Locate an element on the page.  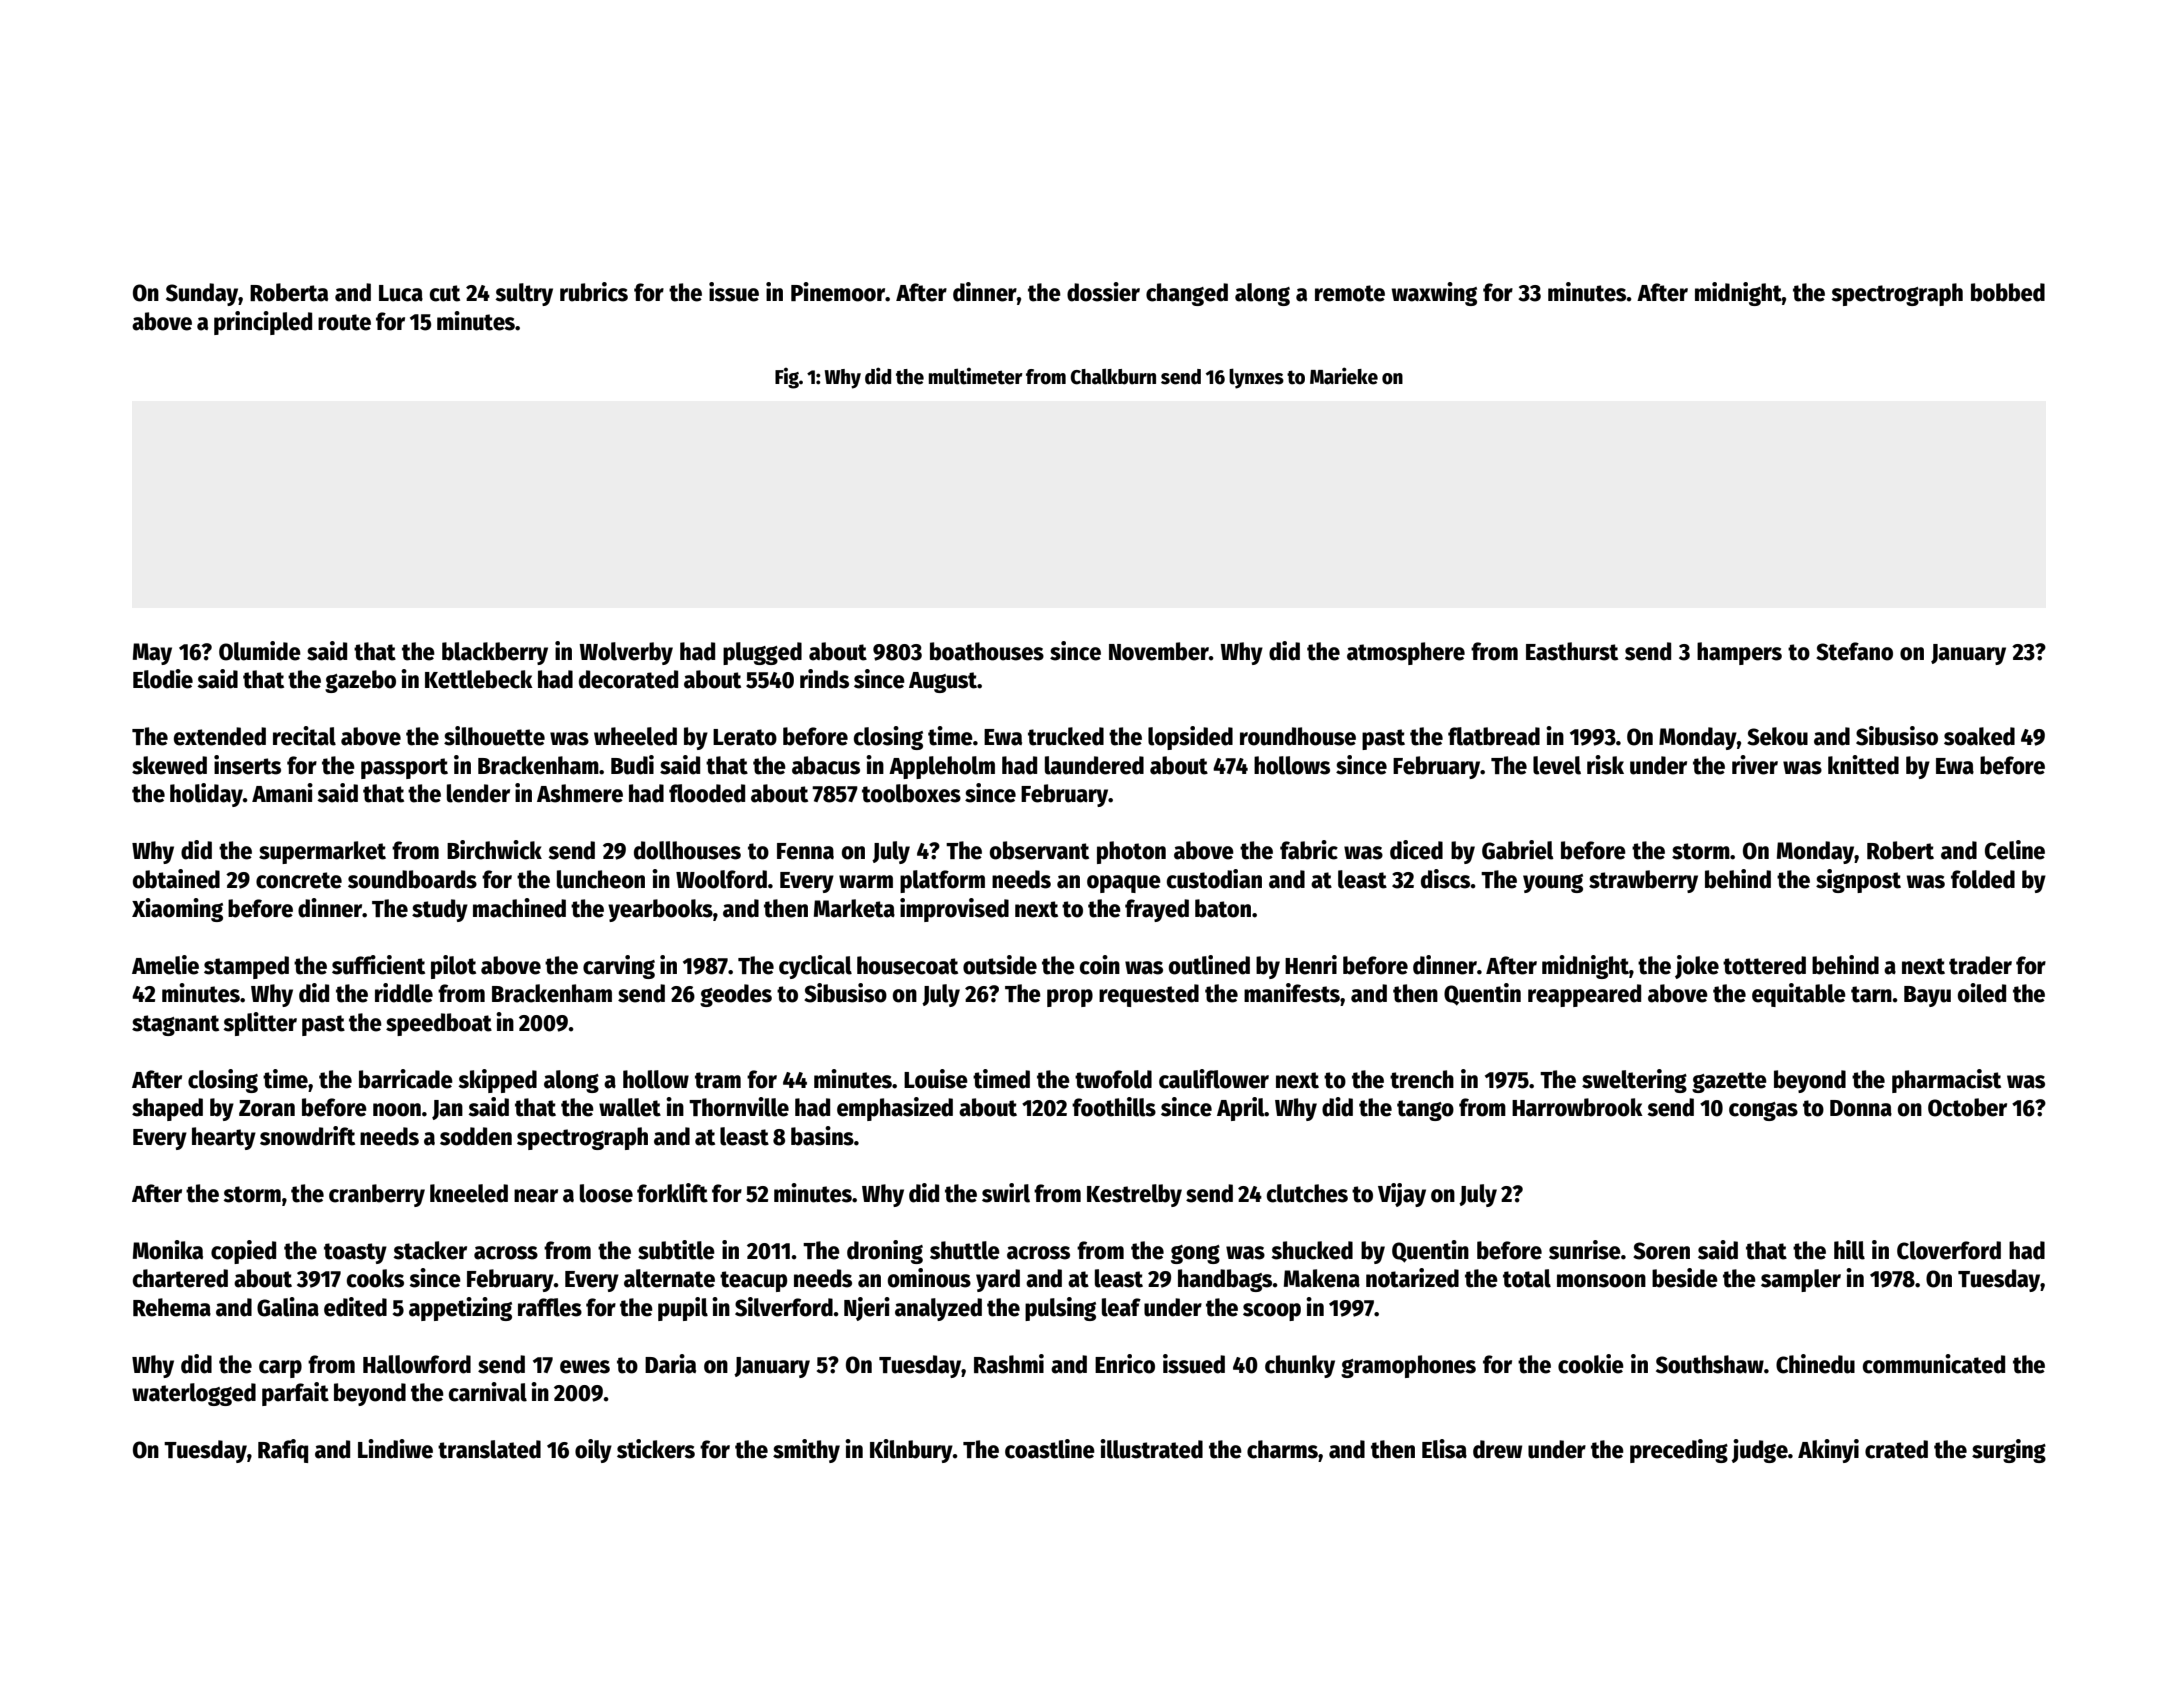
May is located at coordinates (152, 654).
